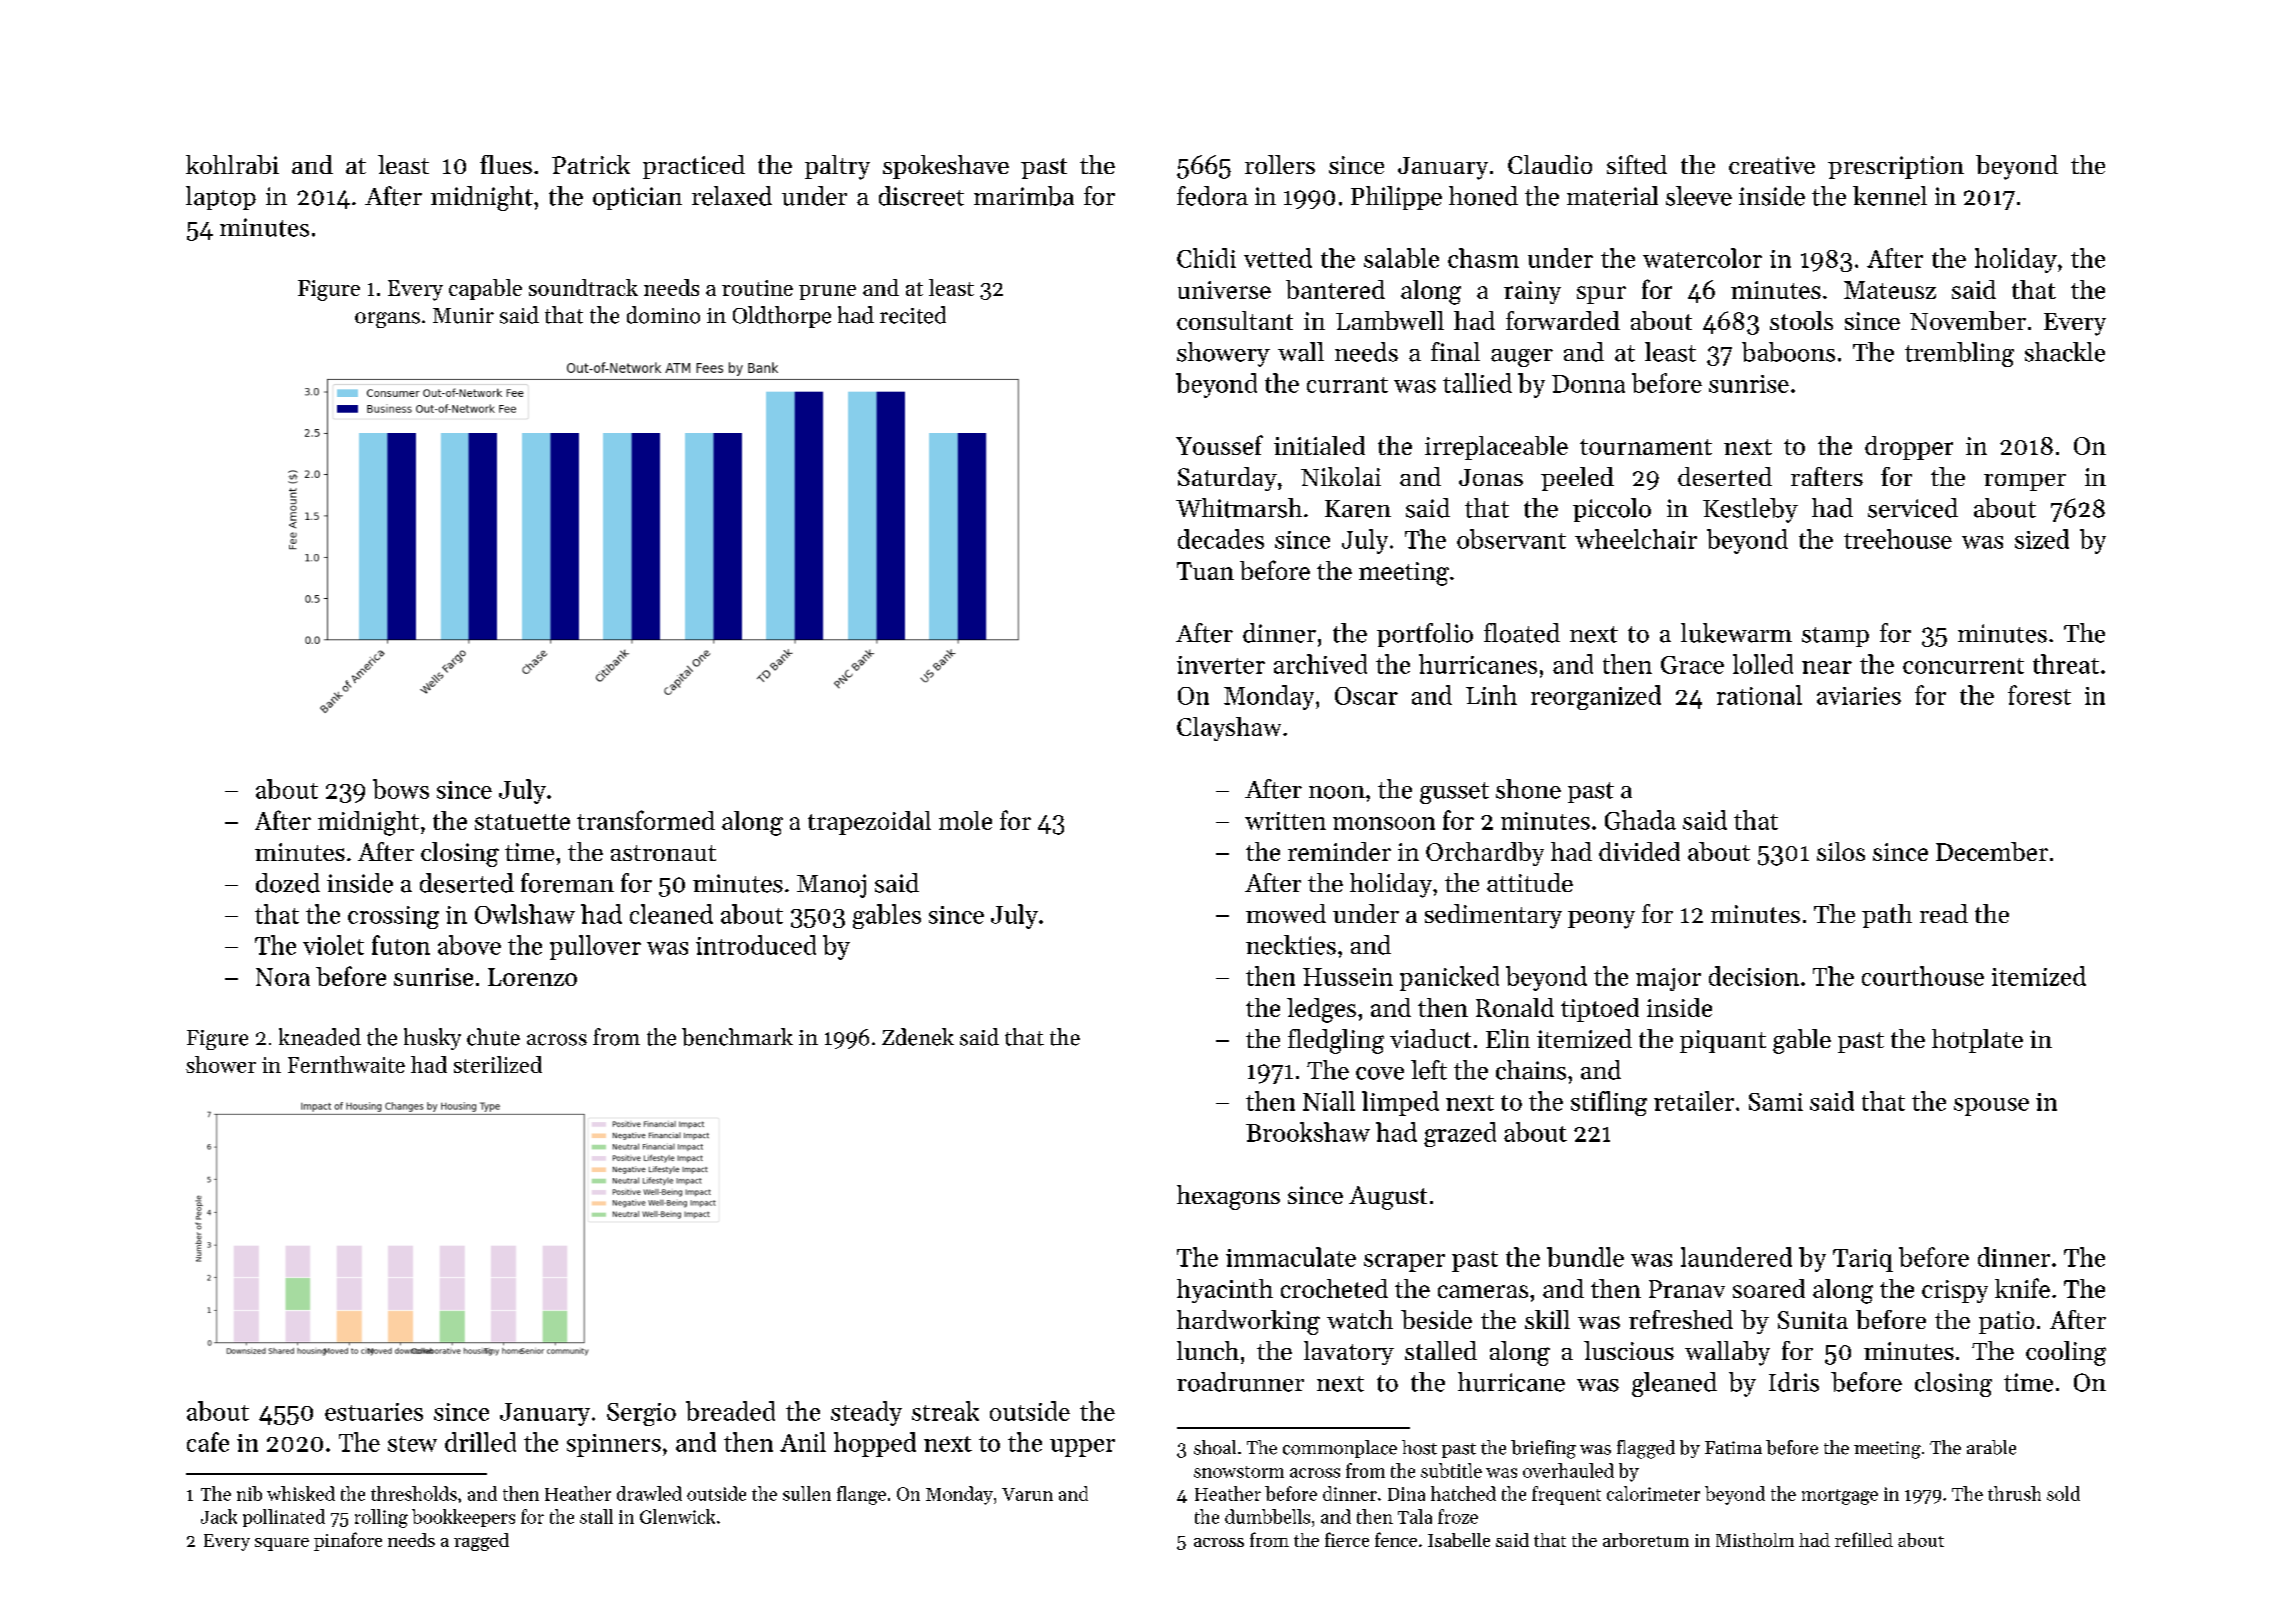  I want to click on mole, so click(965, 820).
